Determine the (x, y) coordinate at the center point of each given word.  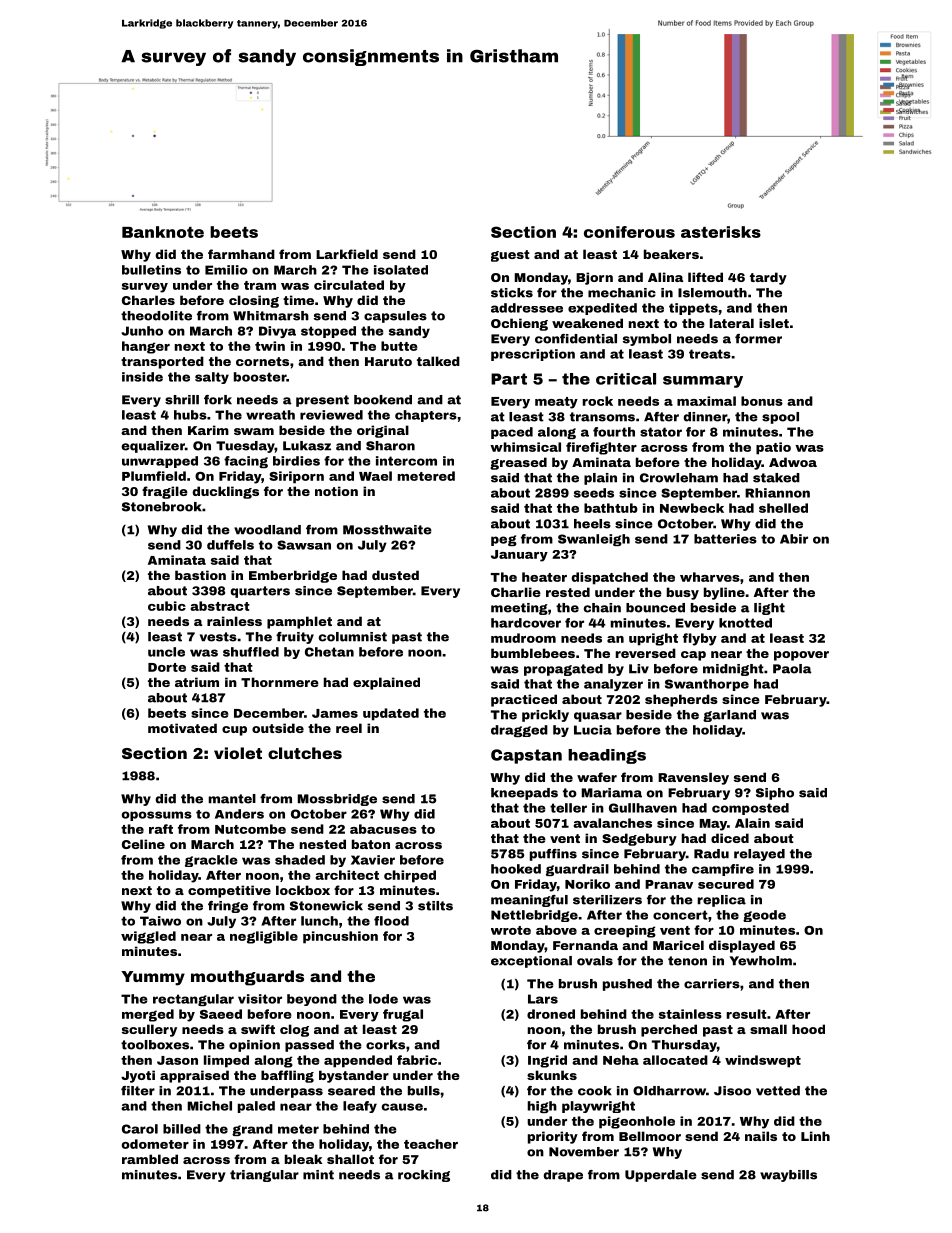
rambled (150, 1159)
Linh (815, 1136)
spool (780, 418)
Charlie (516, 592)
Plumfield (154, 476)
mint (318, 1175)
